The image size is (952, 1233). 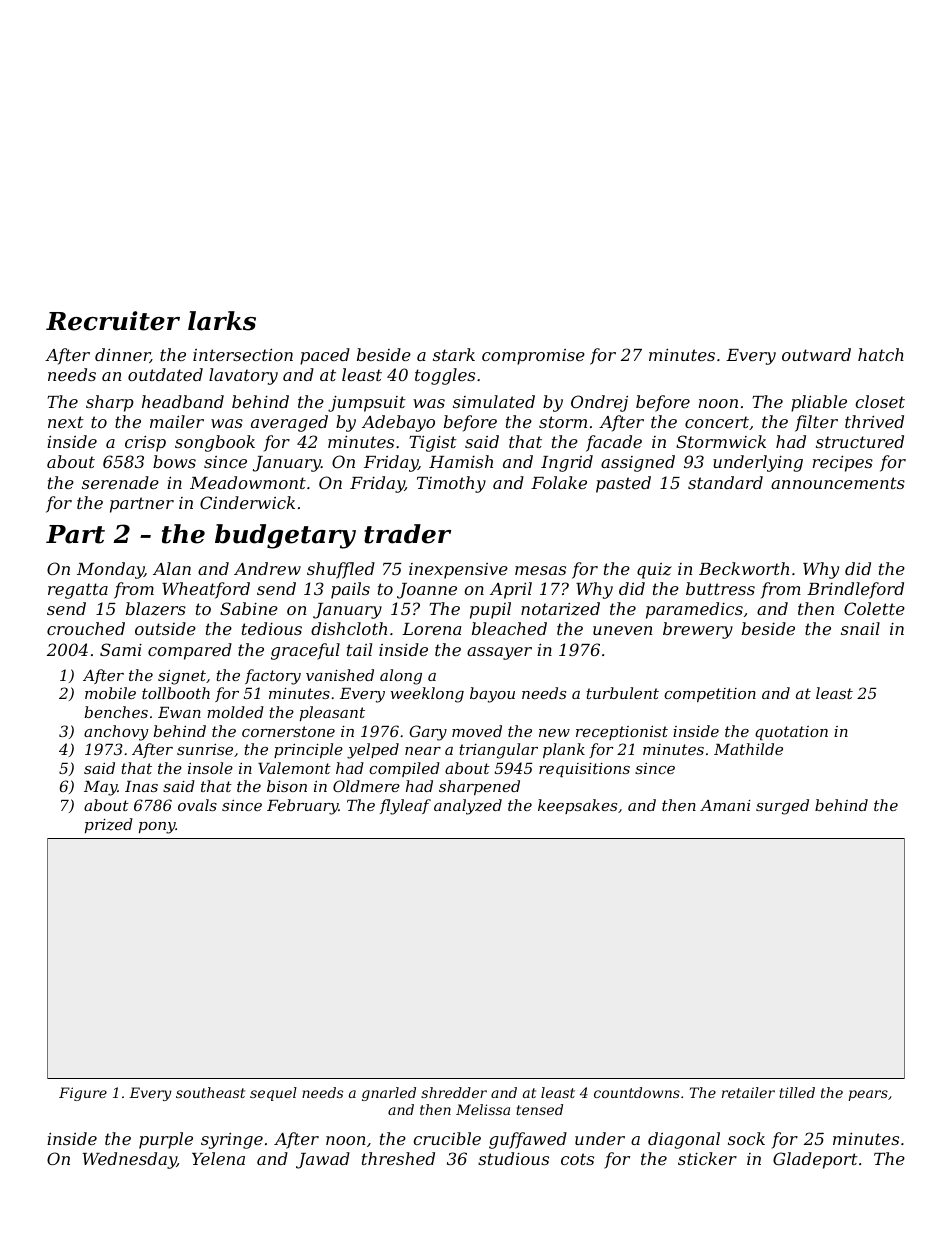 I want to click on snail, so click(x=860, y=628).
